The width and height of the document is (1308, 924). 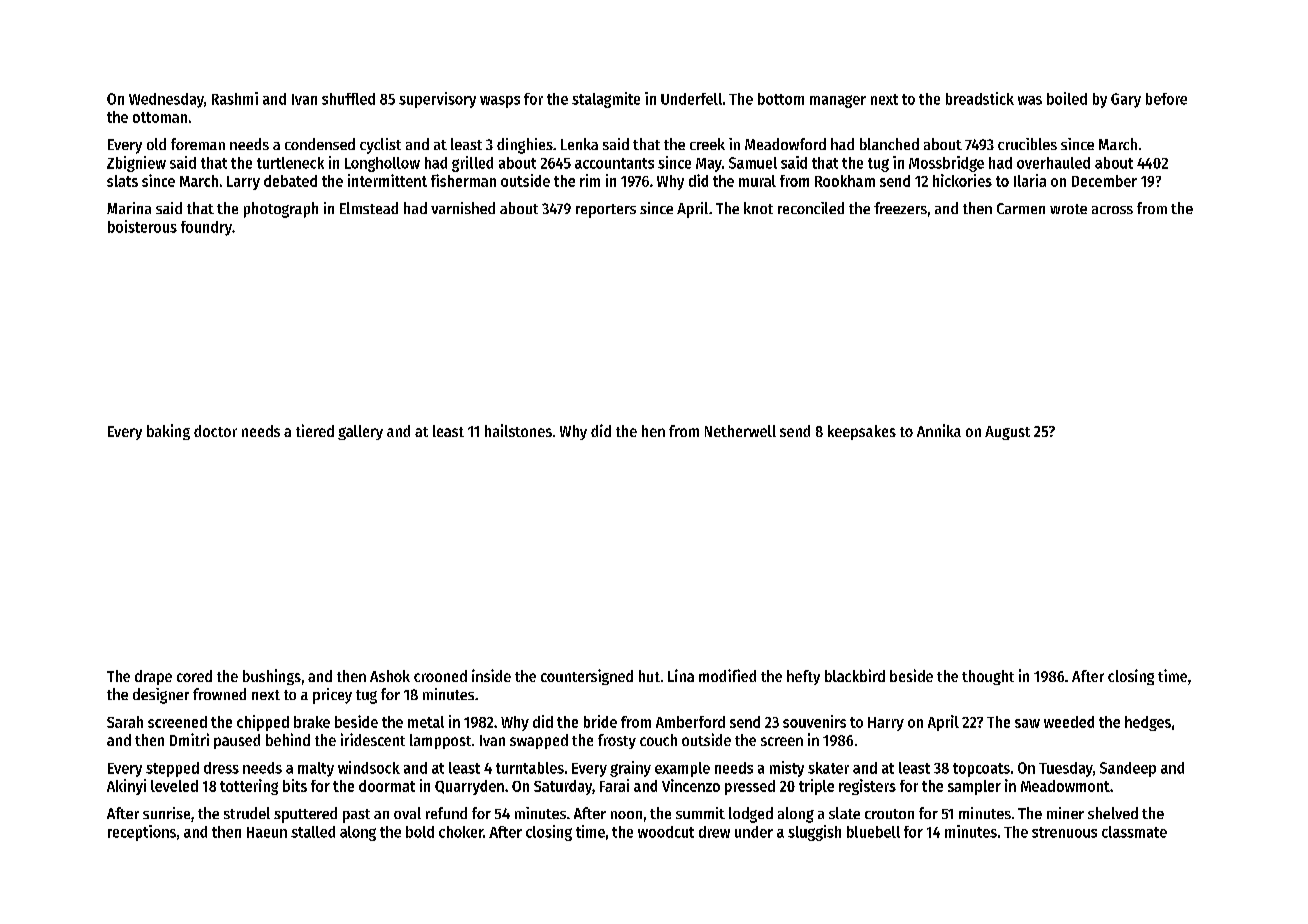 I want to click on reporters, so click(x=606, y=211).
